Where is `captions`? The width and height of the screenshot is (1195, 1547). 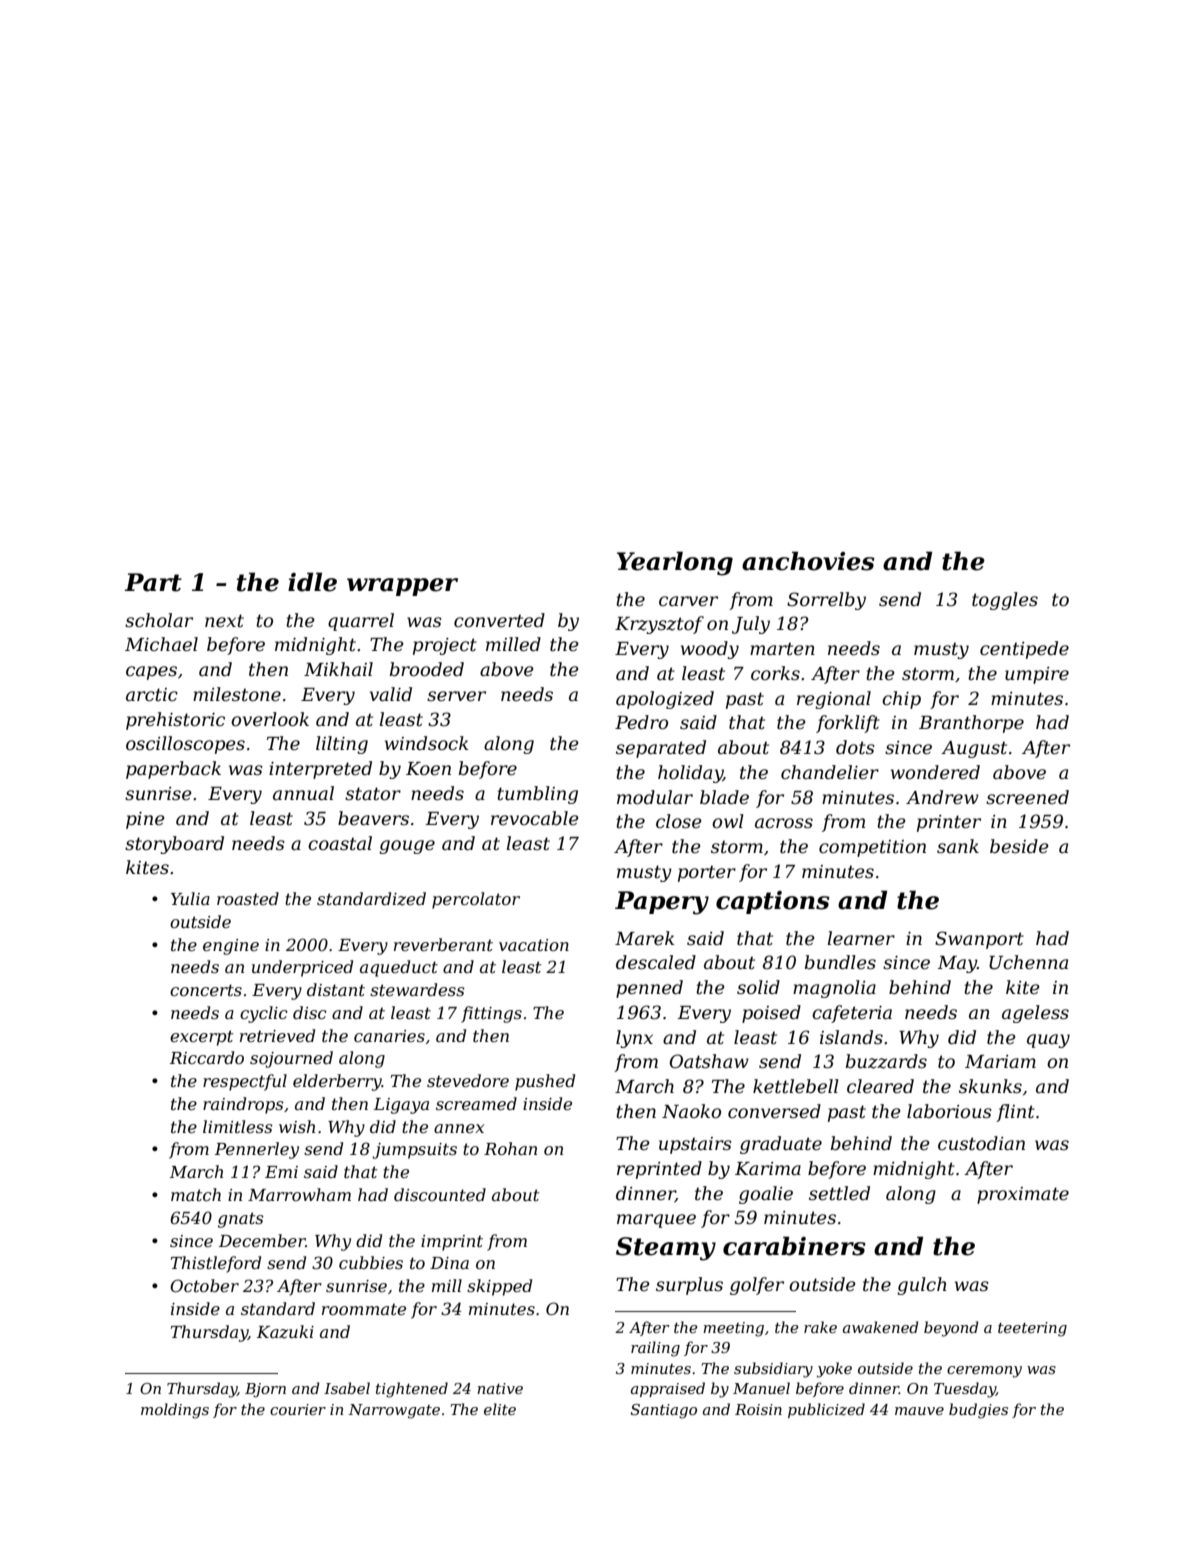
captions is located at coordinates (773, 902).
